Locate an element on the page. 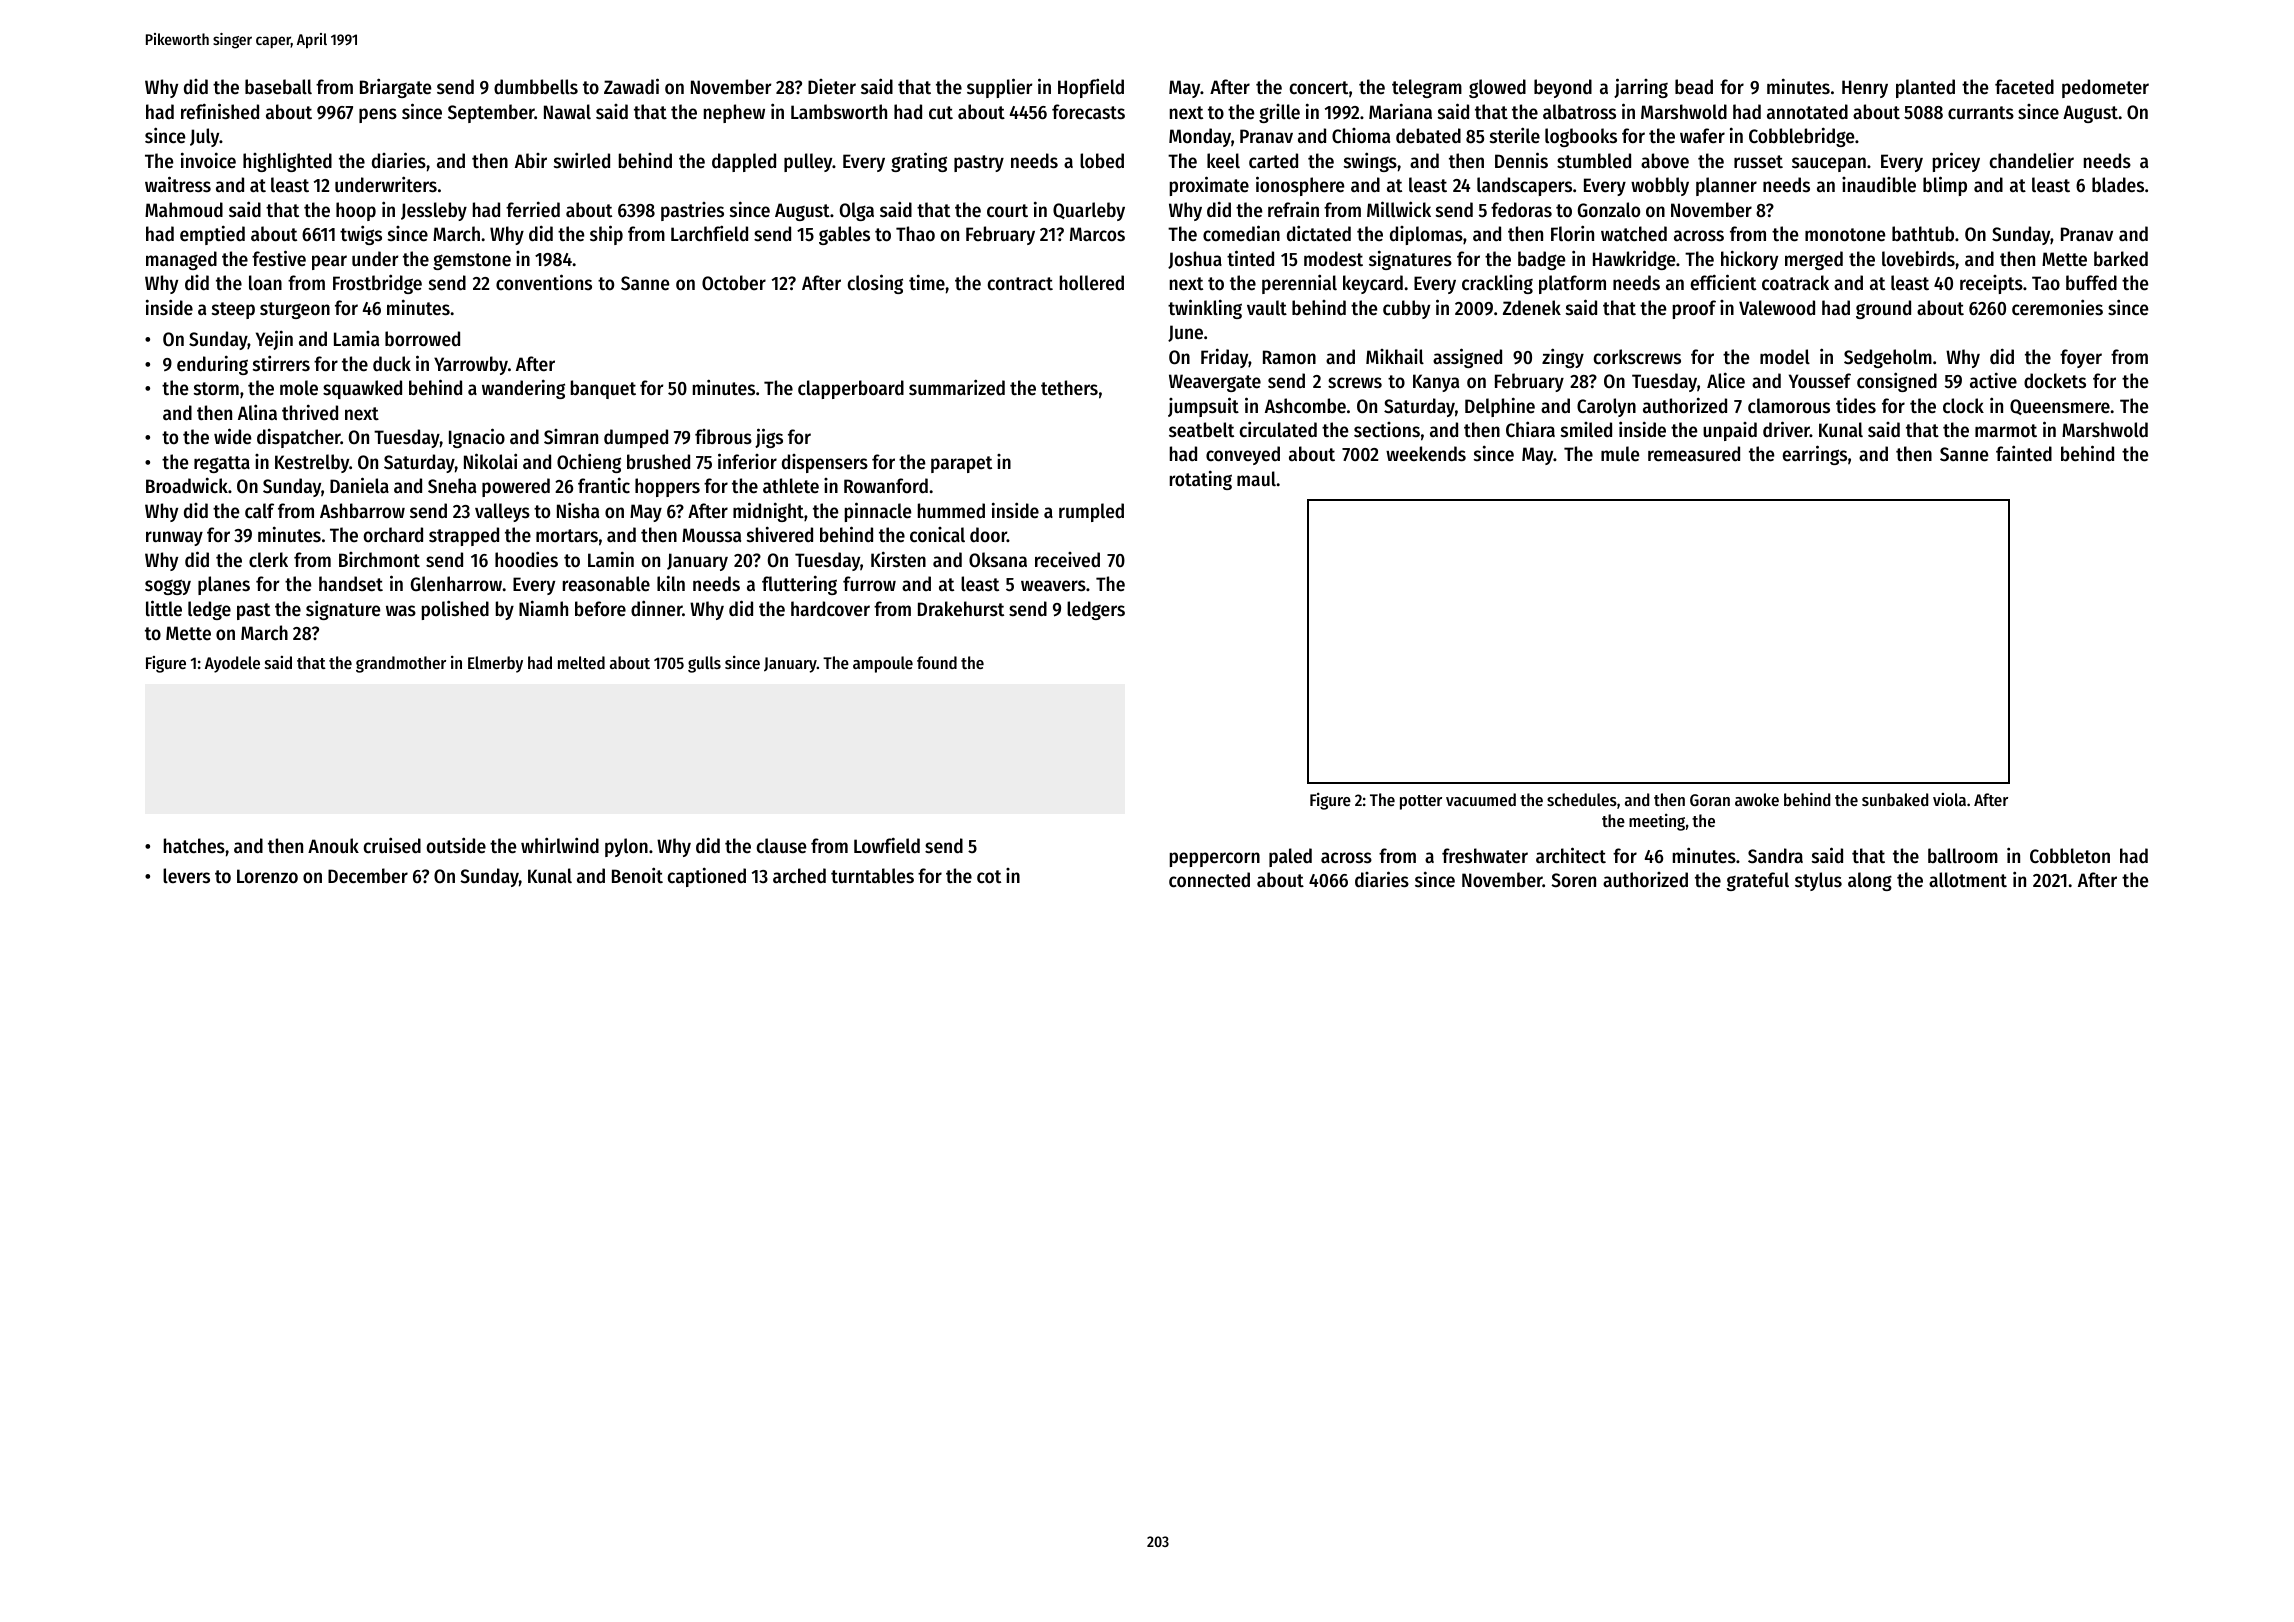  wide is located at coordinates (232, 436).
